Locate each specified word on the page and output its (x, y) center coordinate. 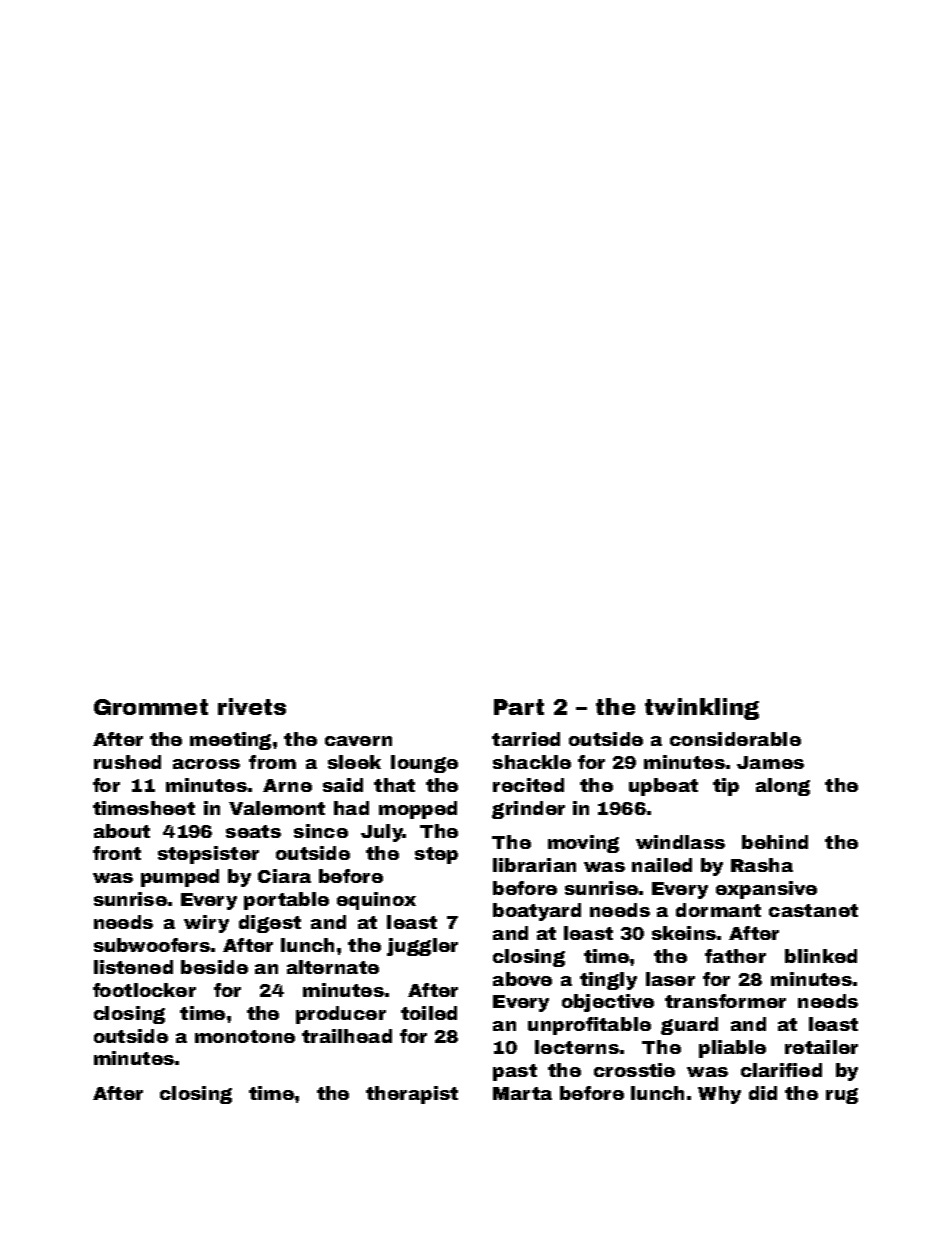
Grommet (151, 707)
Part (519, 707)
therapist (412, 1095)
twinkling (702, 709)
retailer (821, 1047)
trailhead (347, 1036)
